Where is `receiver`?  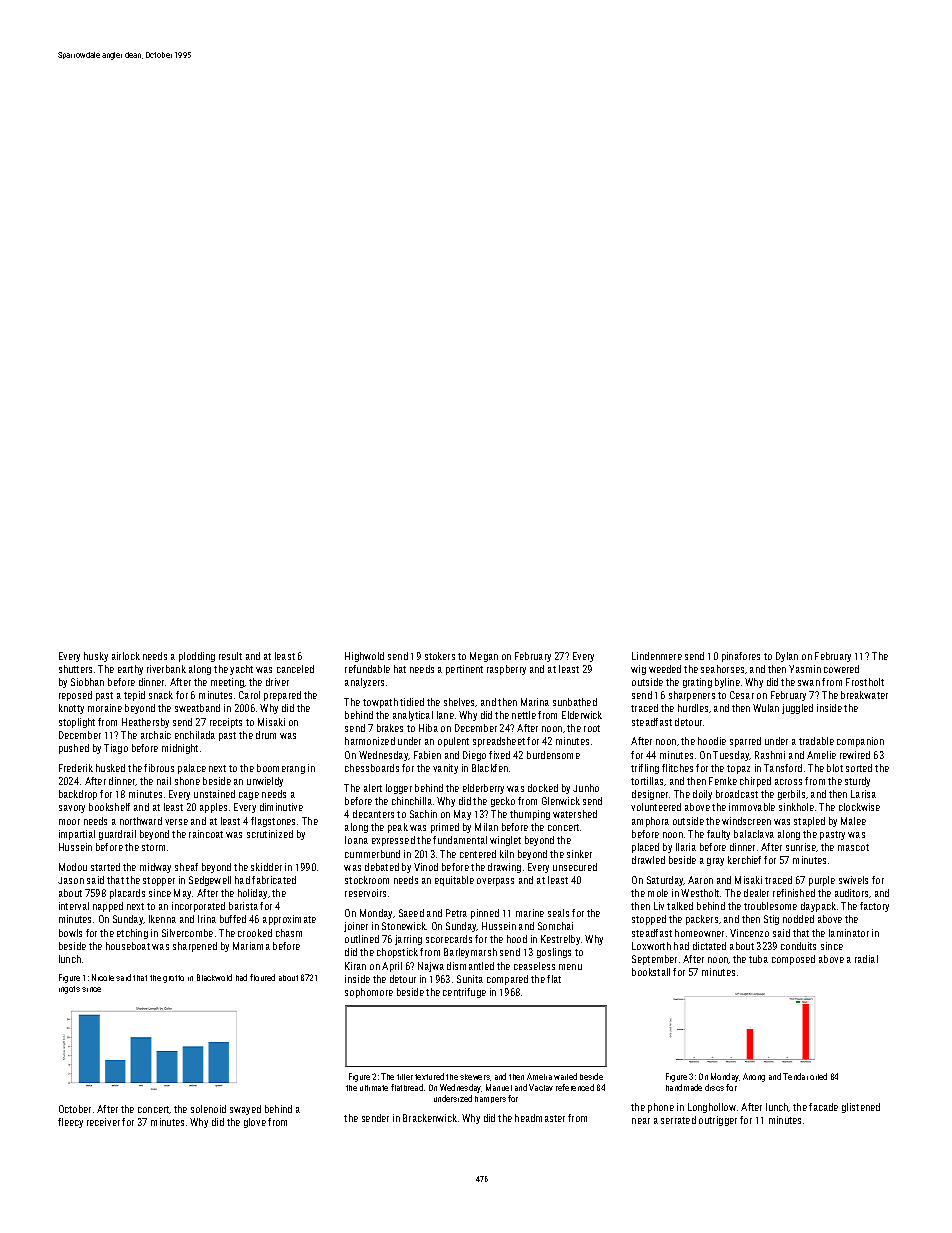
receiver is located at coordinates (103, 1122).
